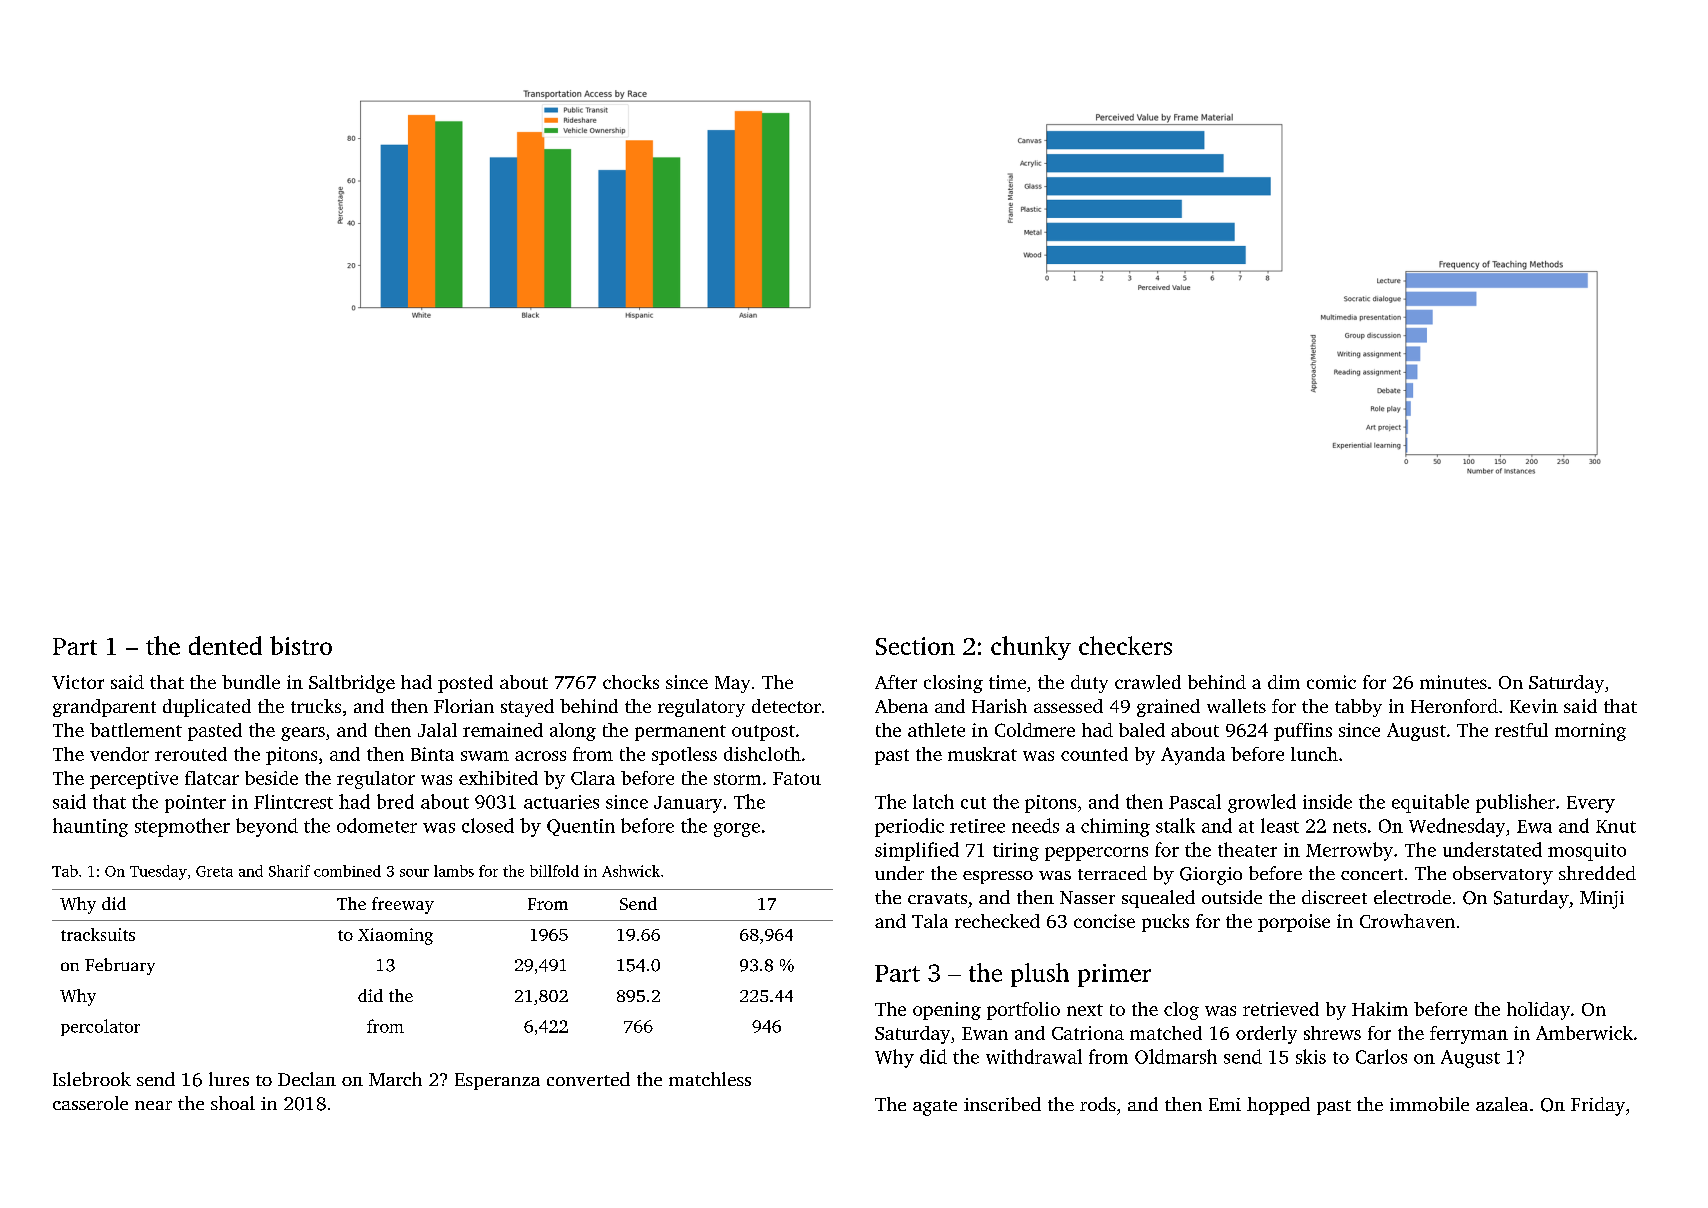 The height and width of the screenshot is (1208, 1708). I want to click on bistro, so click(301, 645).
